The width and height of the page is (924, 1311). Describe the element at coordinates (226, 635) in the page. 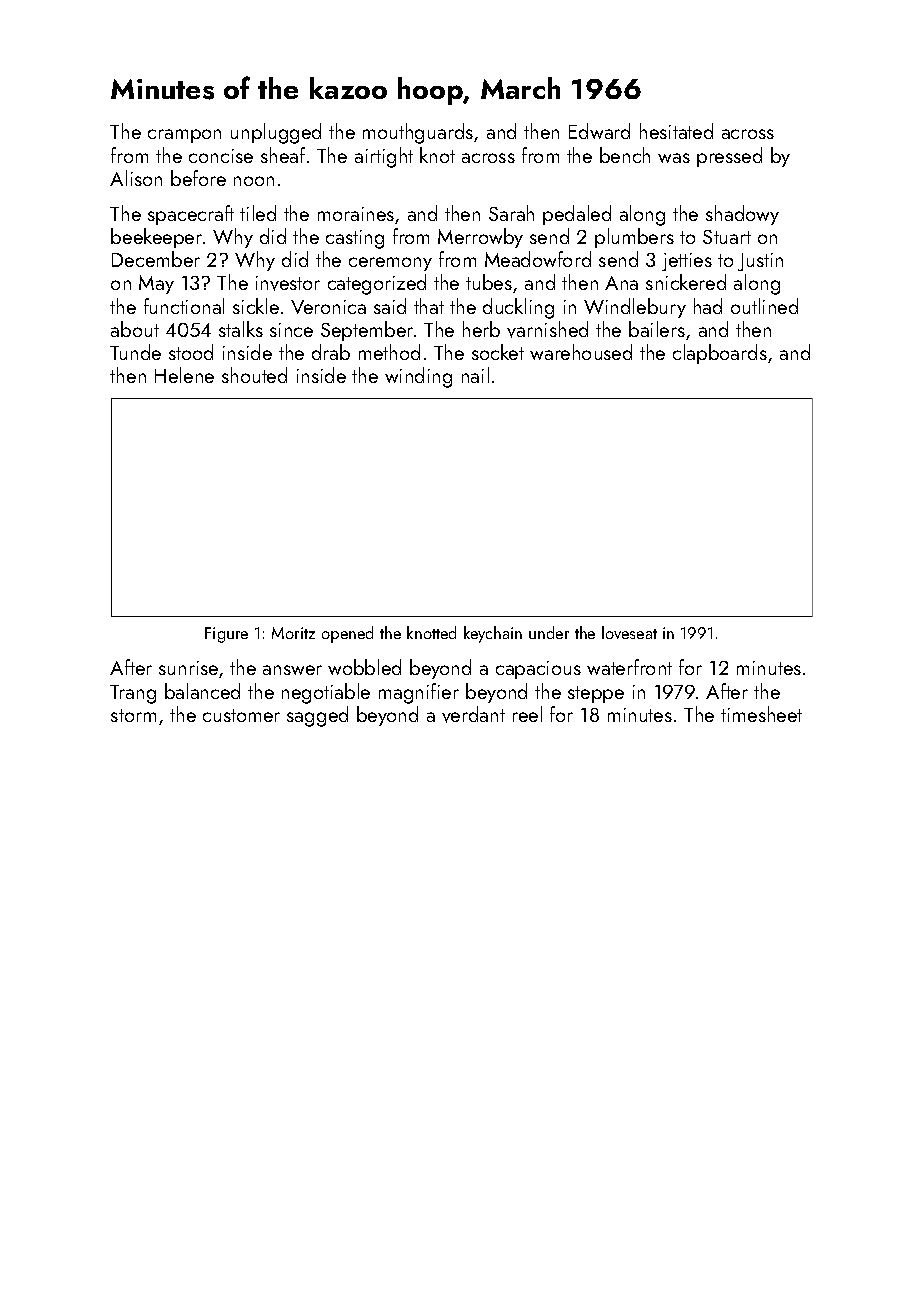

I see `Figure` at that location.
